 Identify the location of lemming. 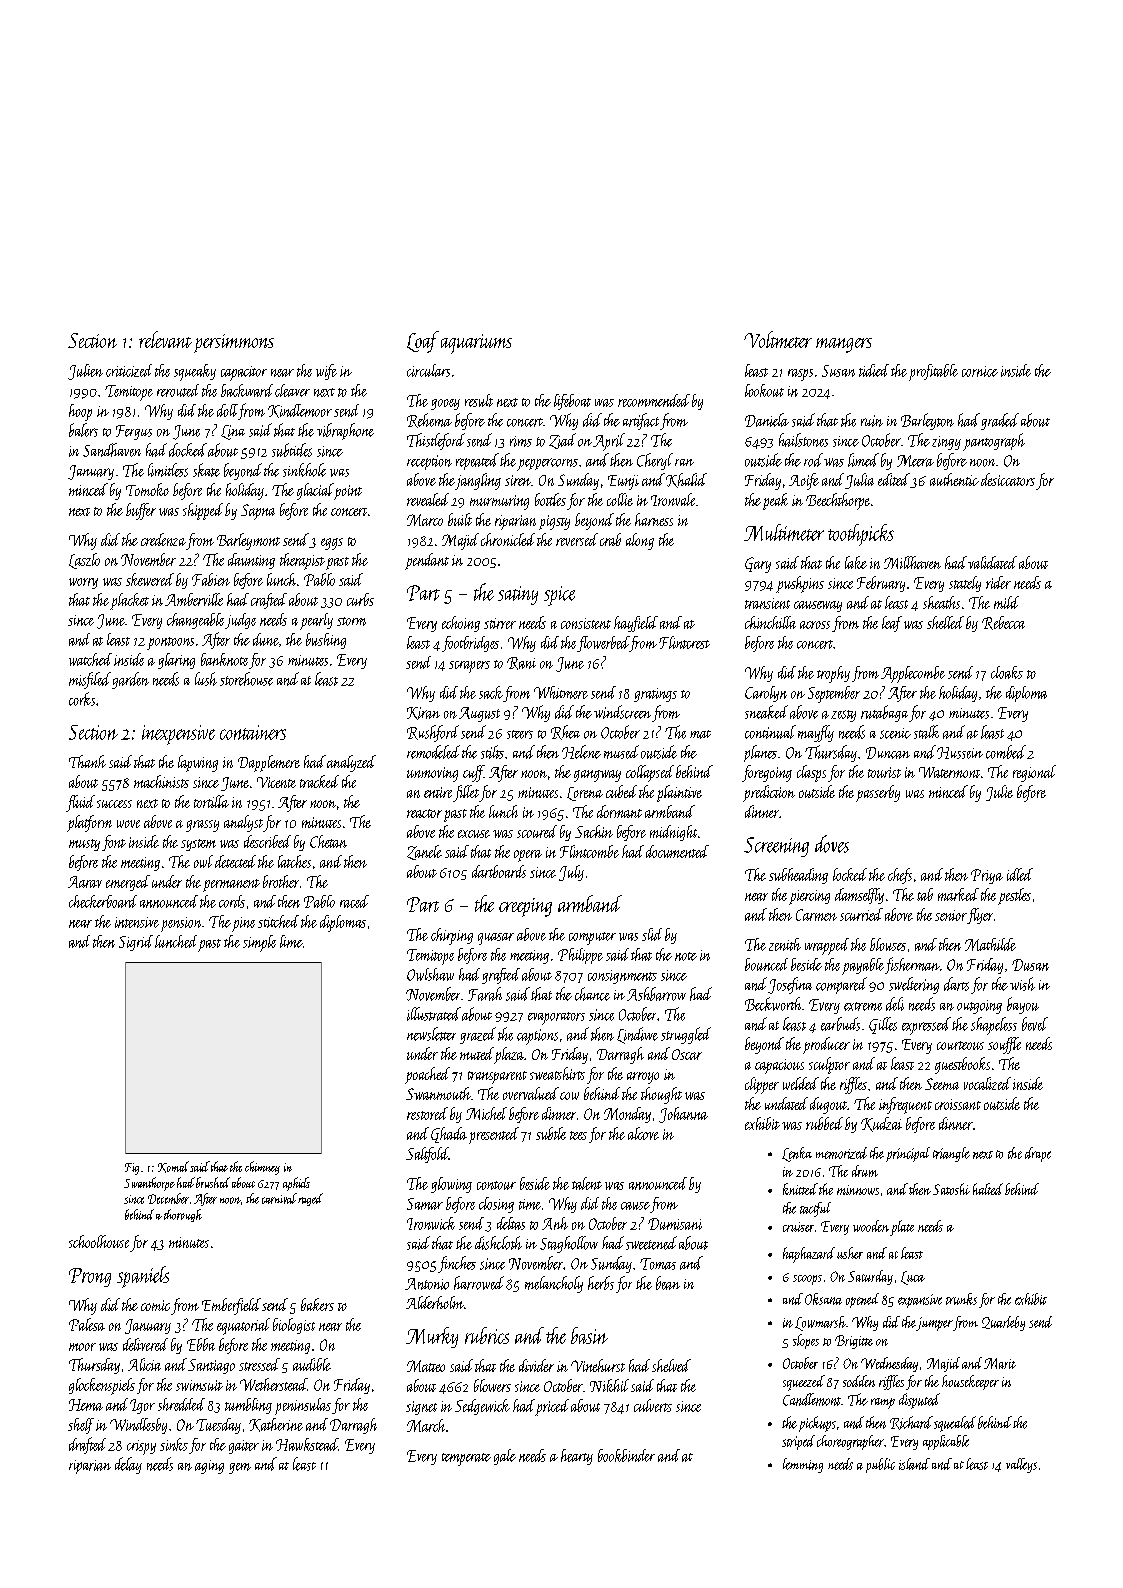
(803, 1465).
